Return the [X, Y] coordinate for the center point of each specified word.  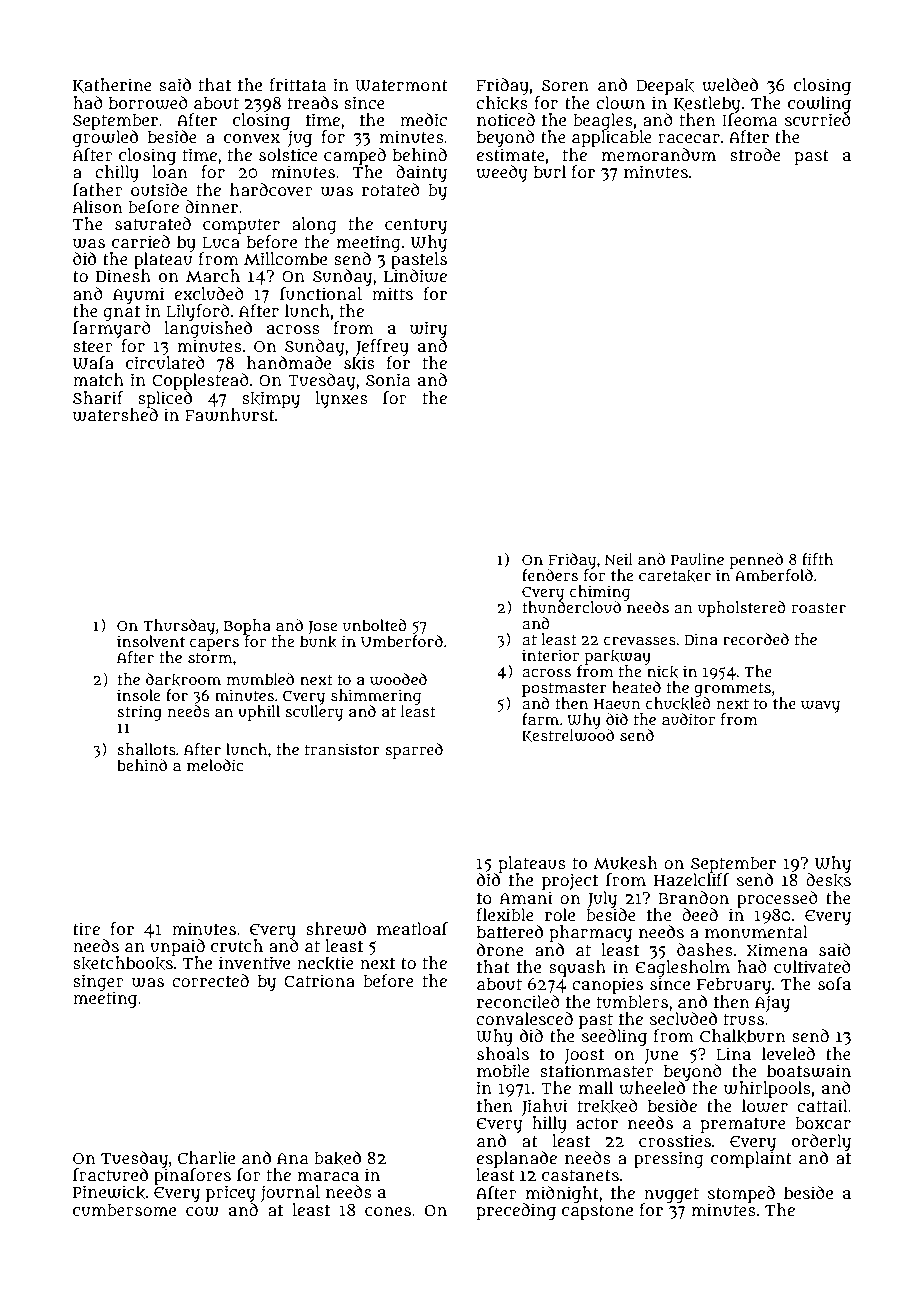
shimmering [376, 697]
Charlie [206, 1157]
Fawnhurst [230, 415]
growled [105, 138]
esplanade [516, 1159]
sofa [834, 984]
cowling [819, 104]
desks [828, 880]
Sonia [388, 379]
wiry [428, 329]
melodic [215, 765]
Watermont [401, 86]
